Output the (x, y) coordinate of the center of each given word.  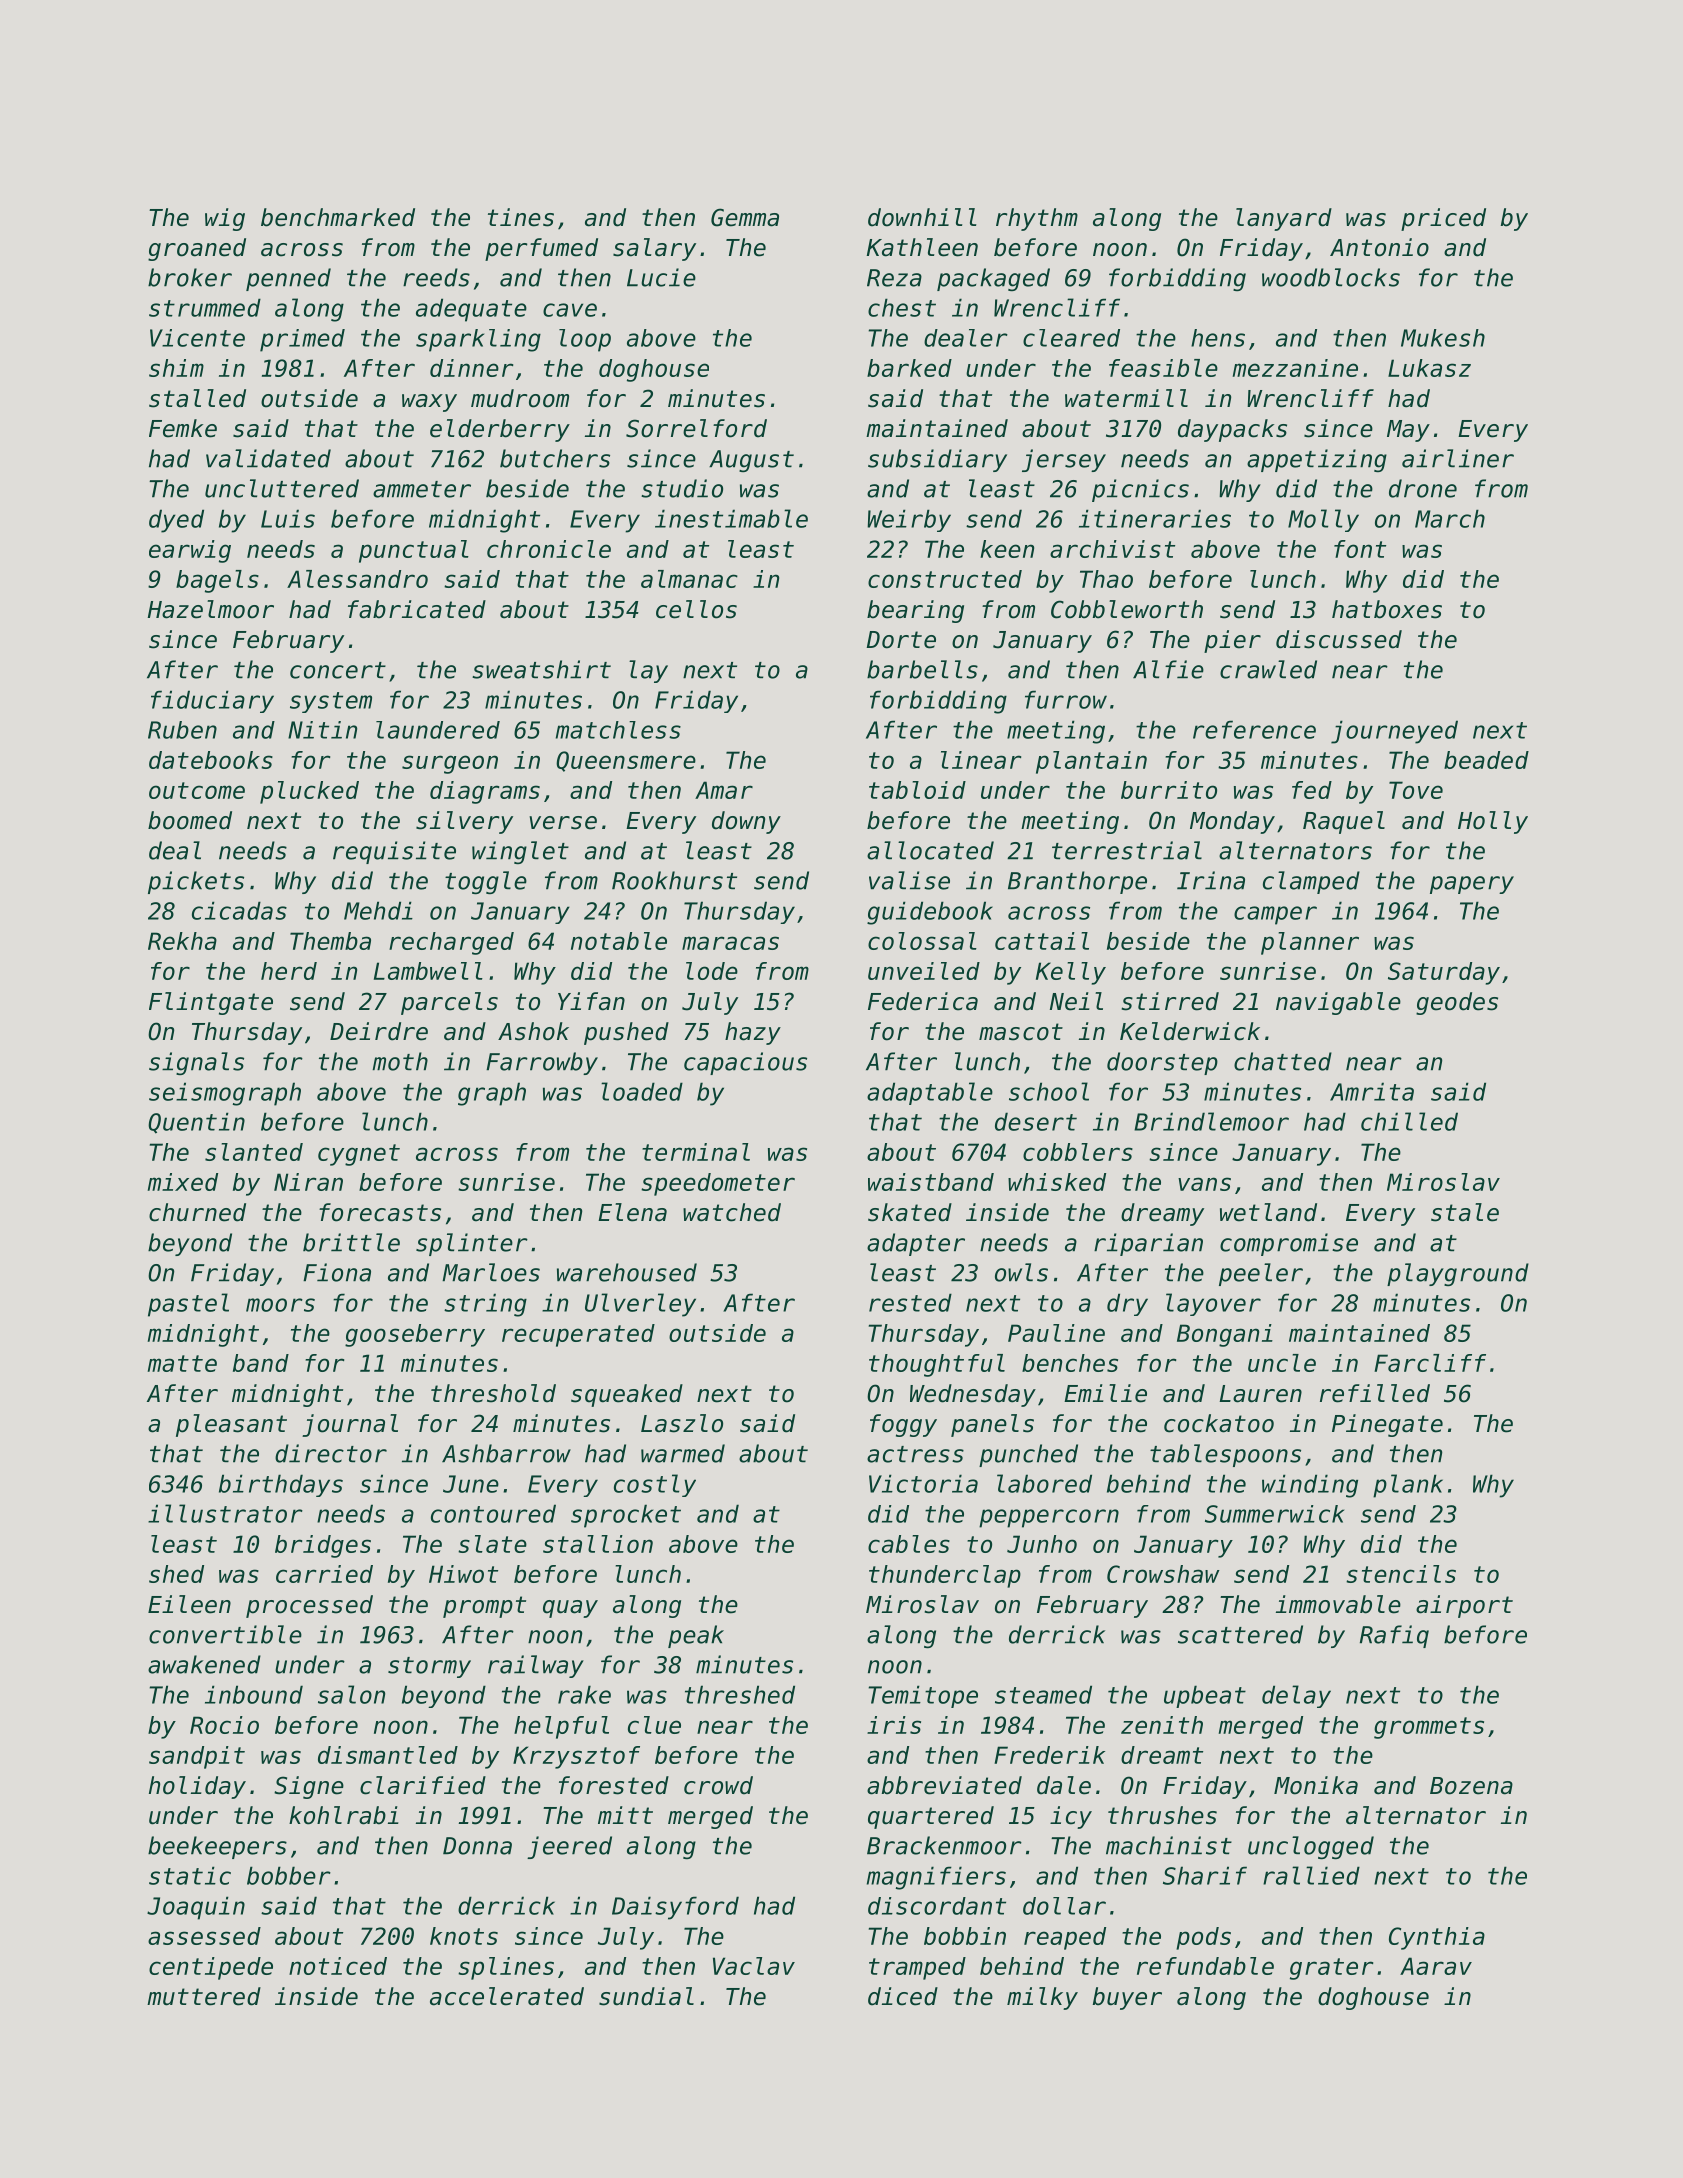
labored (1044, 1483)
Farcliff (1430, 1363)
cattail (1042, 941)
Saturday (1444, 973)
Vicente (197, 338)
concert (338, 670)
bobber (289, 1875)
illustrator (225, 1513)
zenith (1162, 1725)
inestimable (731, 518)
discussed (1339, 639)
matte (182, 1363)
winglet (520, 852)
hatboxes (1387, 609)
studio (682, 488)
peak (696, 1636)
